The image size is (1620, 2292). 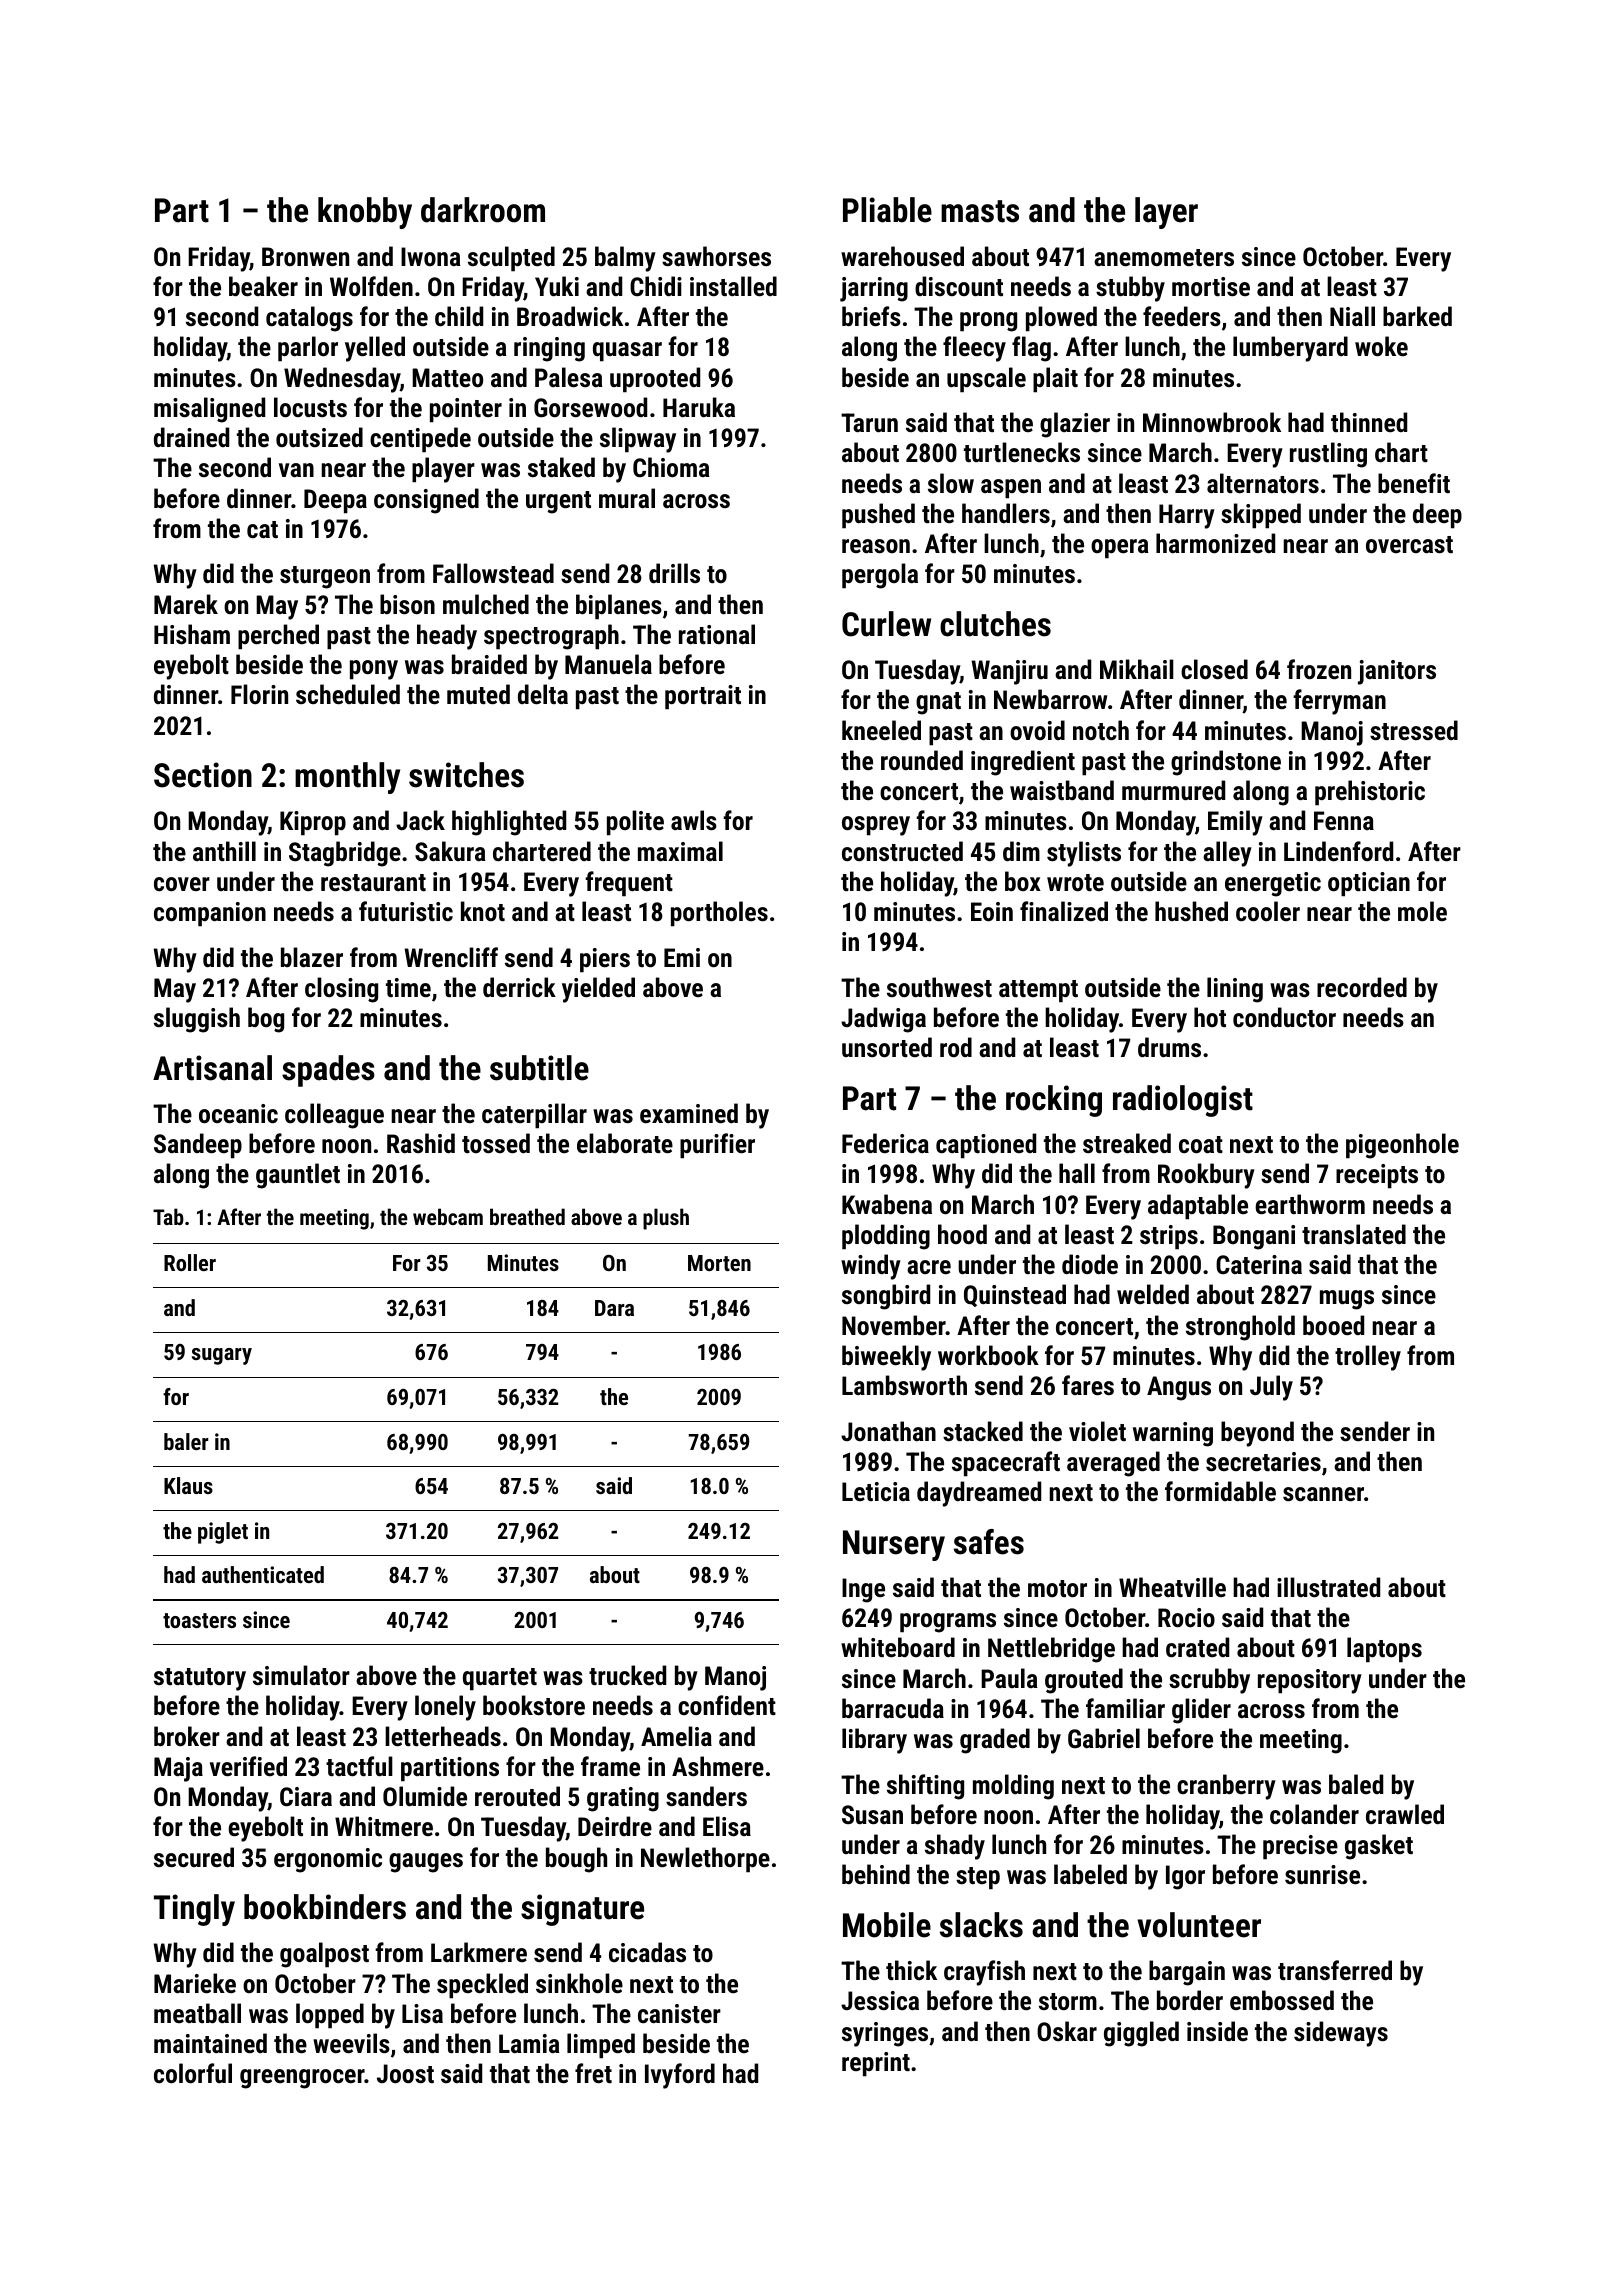 I want to click on Leticia, so click(x=876, y=1491).
